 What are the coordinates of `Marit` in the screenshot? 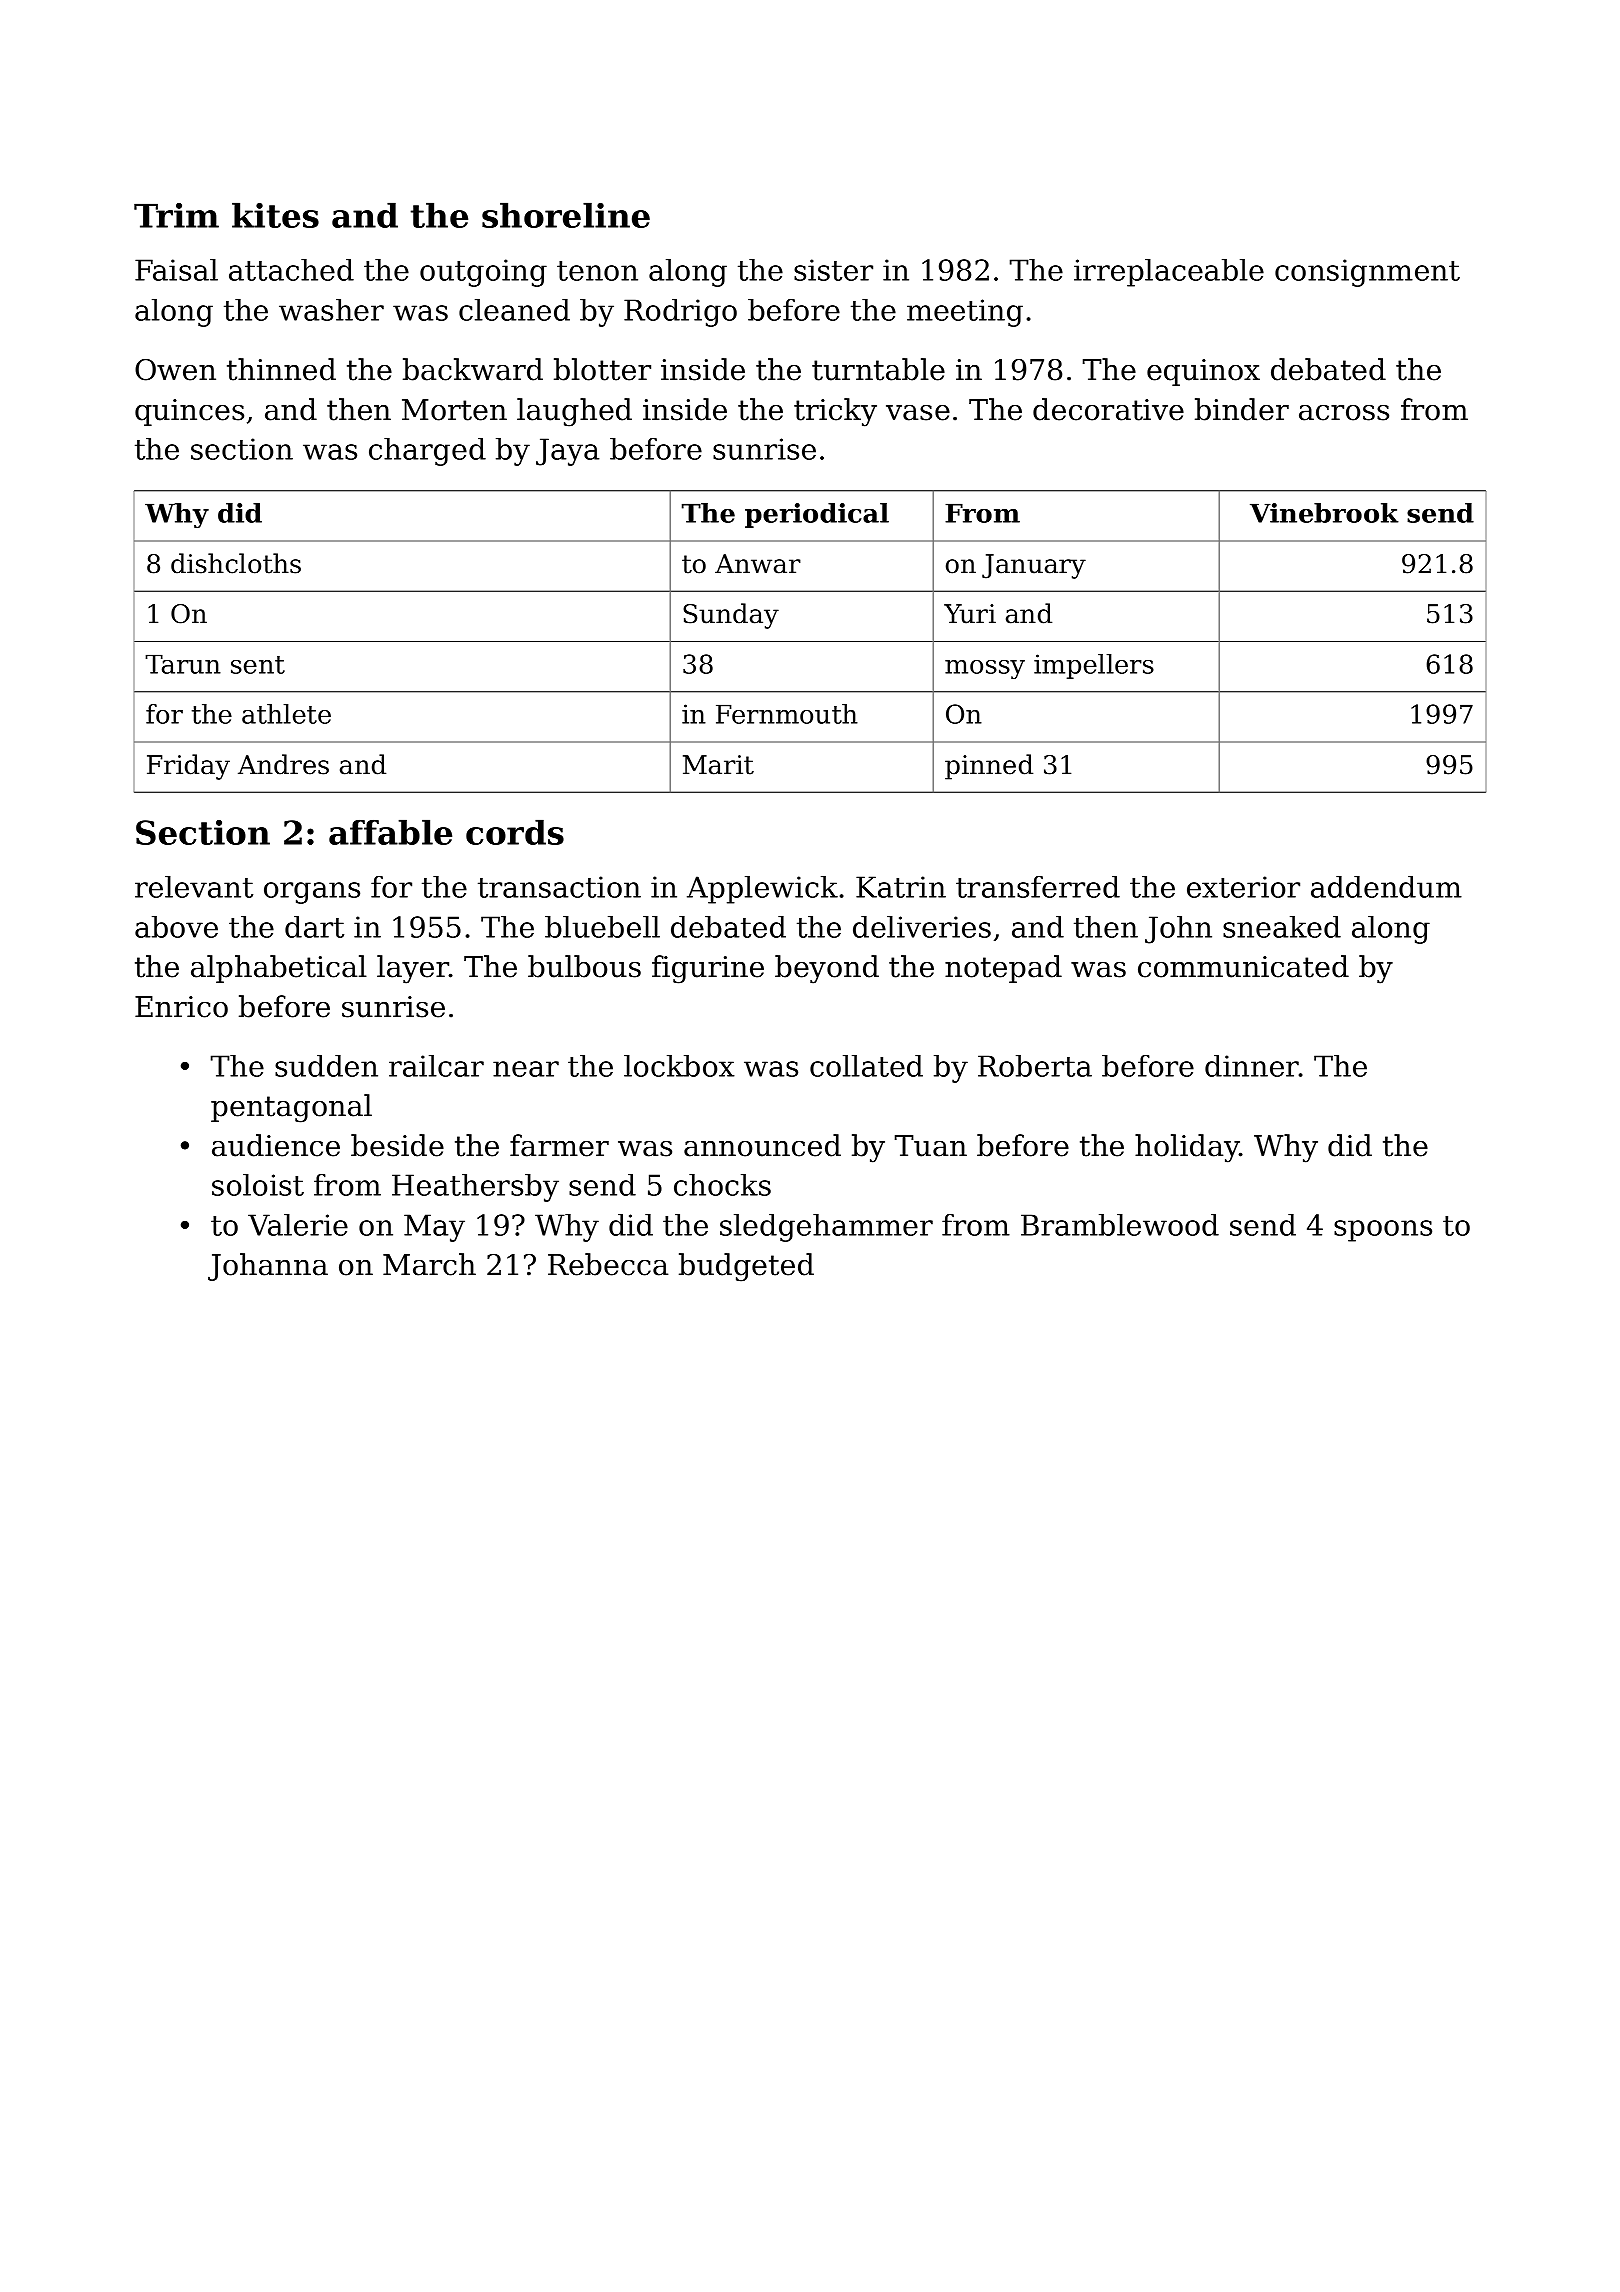 It's located at (718, 765).
